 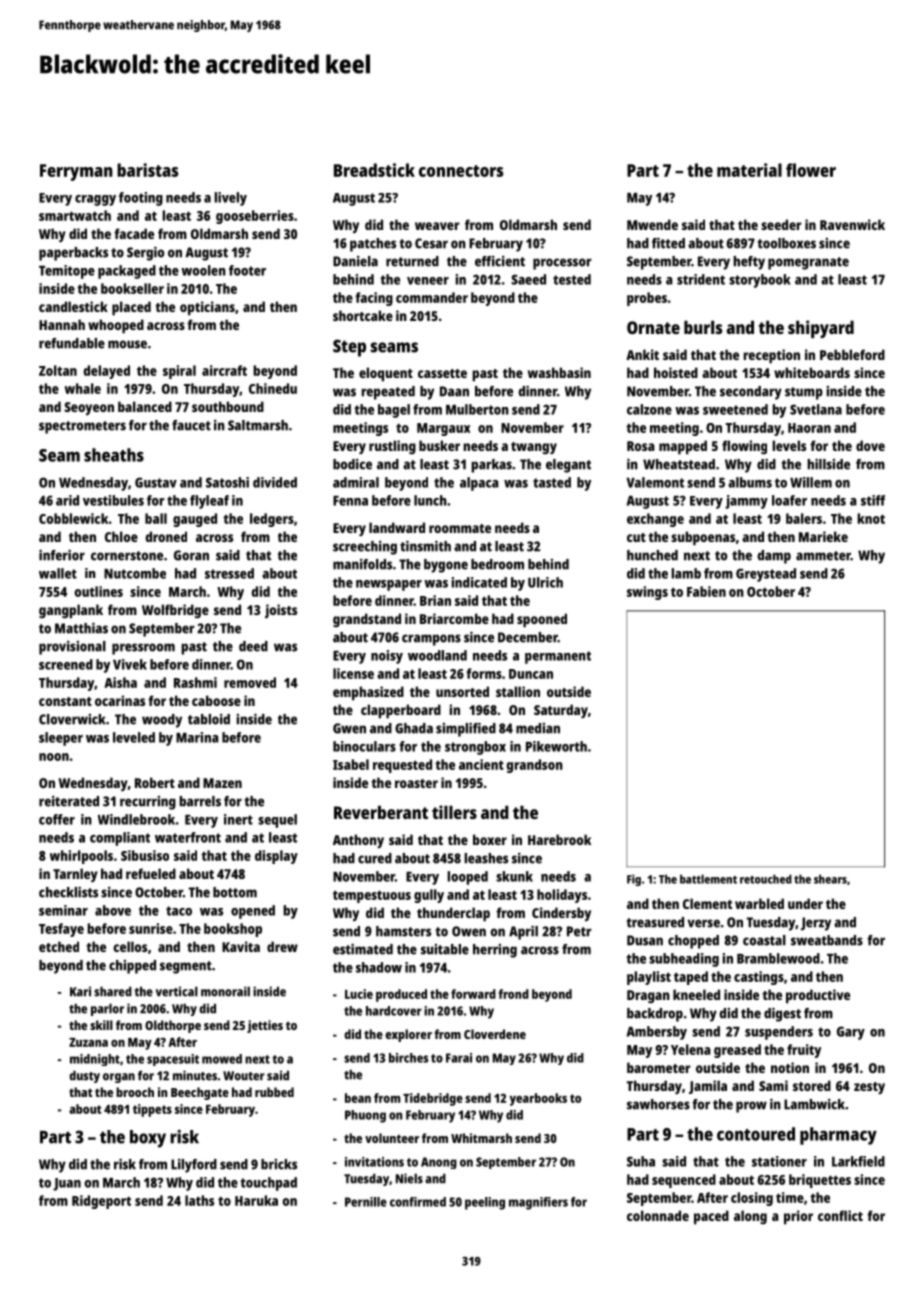 What do you see at coordinates (816, 924) in the image?
I see `Jerzy` at bounding box center [816, 924].
